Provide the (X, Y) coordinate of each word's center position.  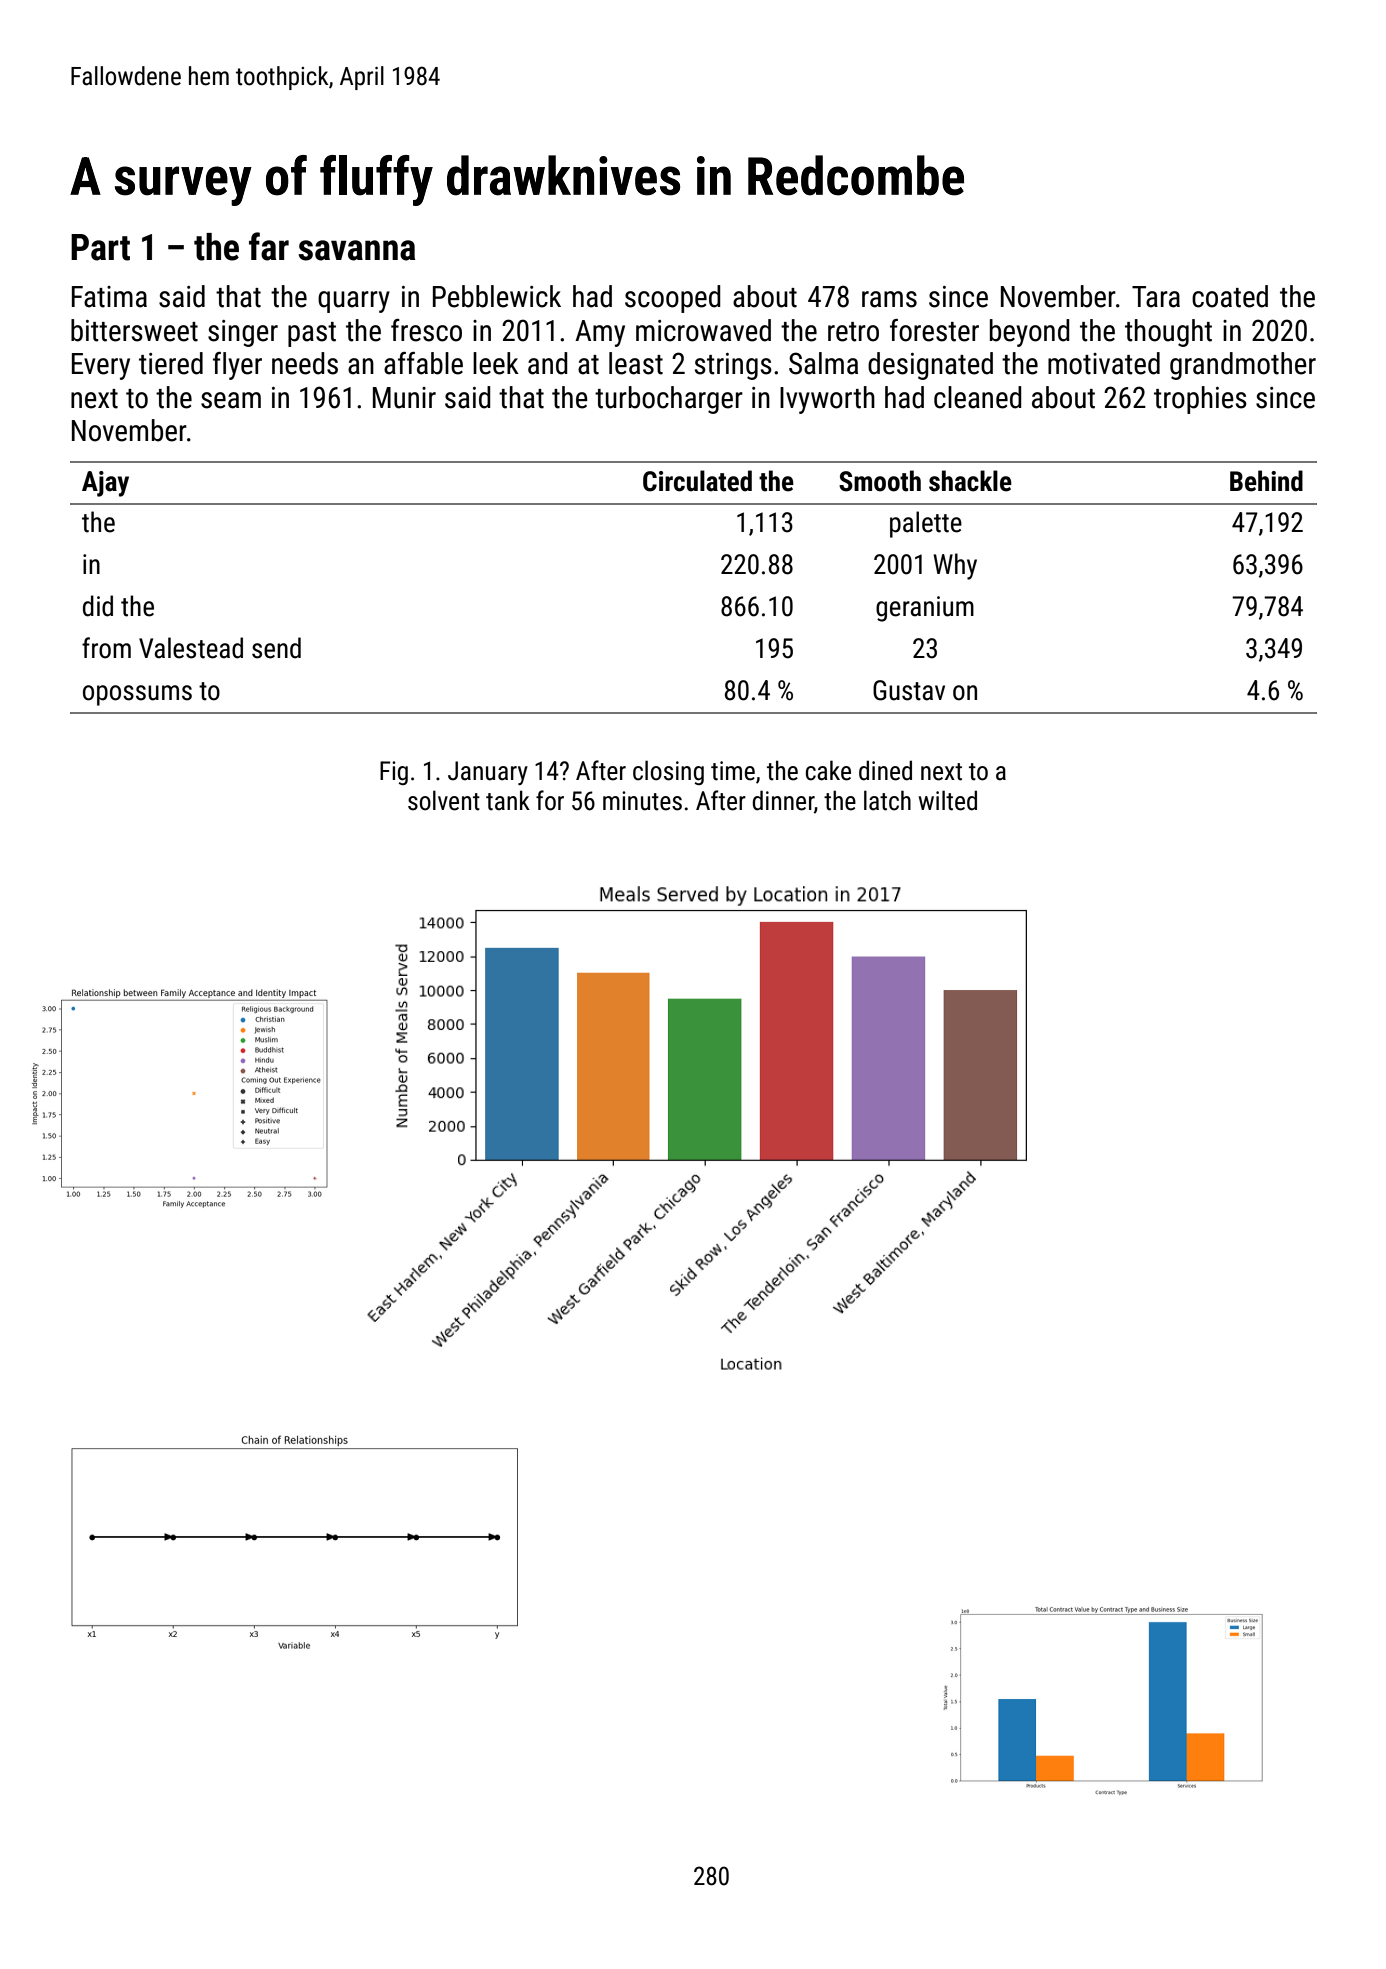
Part (100, 247)
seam (231, 400)
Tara (1156, 297)
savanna (357, 250)
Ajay (105, 484)
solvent (444, 800)
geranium (925, 609)
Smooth (880, 481)
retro (853, 332)
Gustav (909, 690)
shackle (970, 481)
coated (1230, 296)
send (276, 648)
